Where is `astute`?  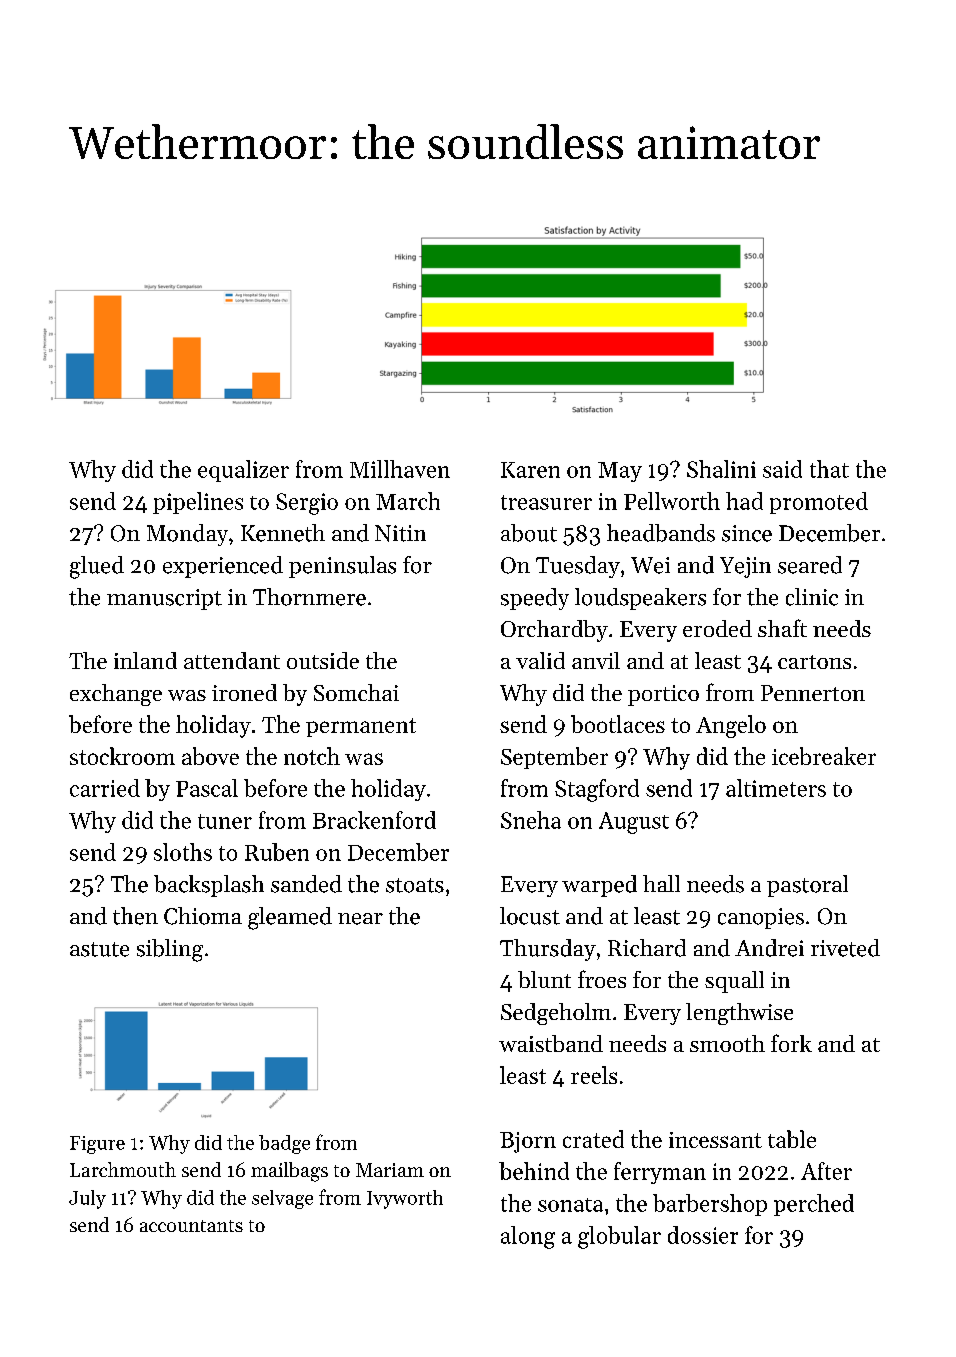
astute is located at coordinates (99, 949).
